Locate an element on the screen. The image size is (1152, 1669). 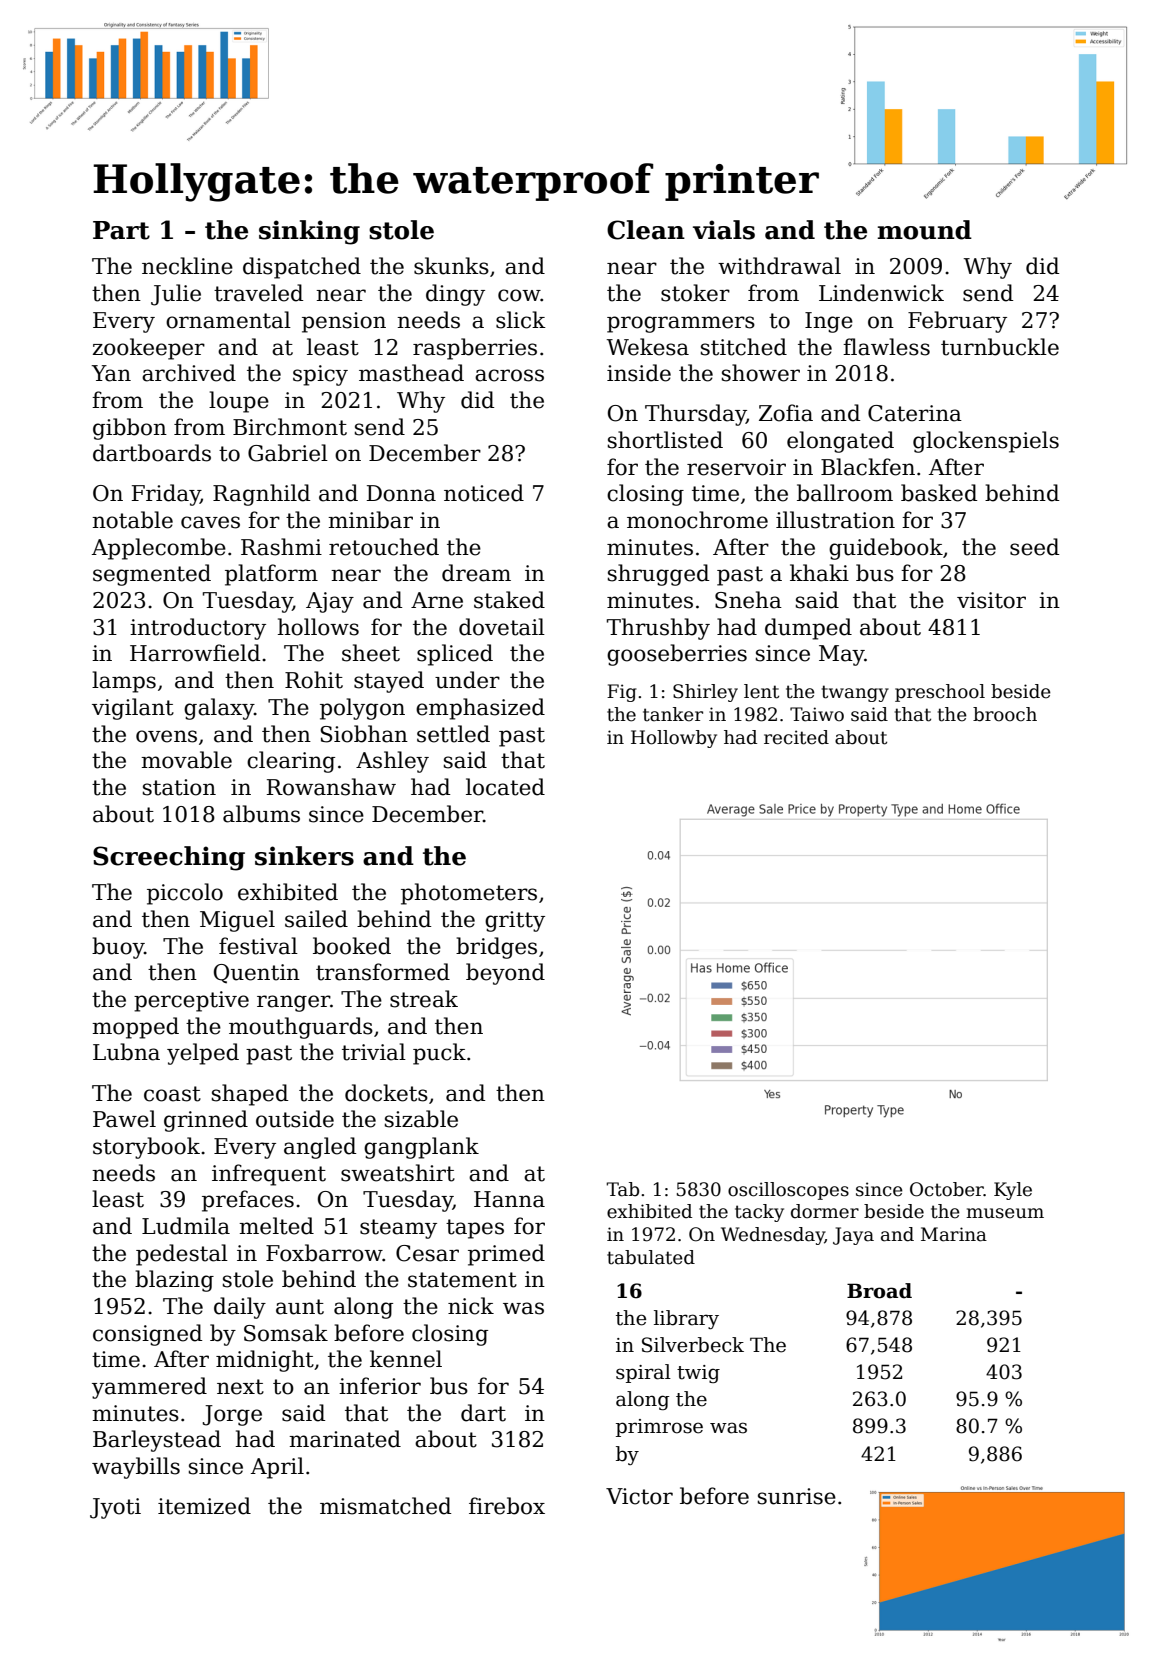
Jyoti is located at coordinates (115, 1508).
